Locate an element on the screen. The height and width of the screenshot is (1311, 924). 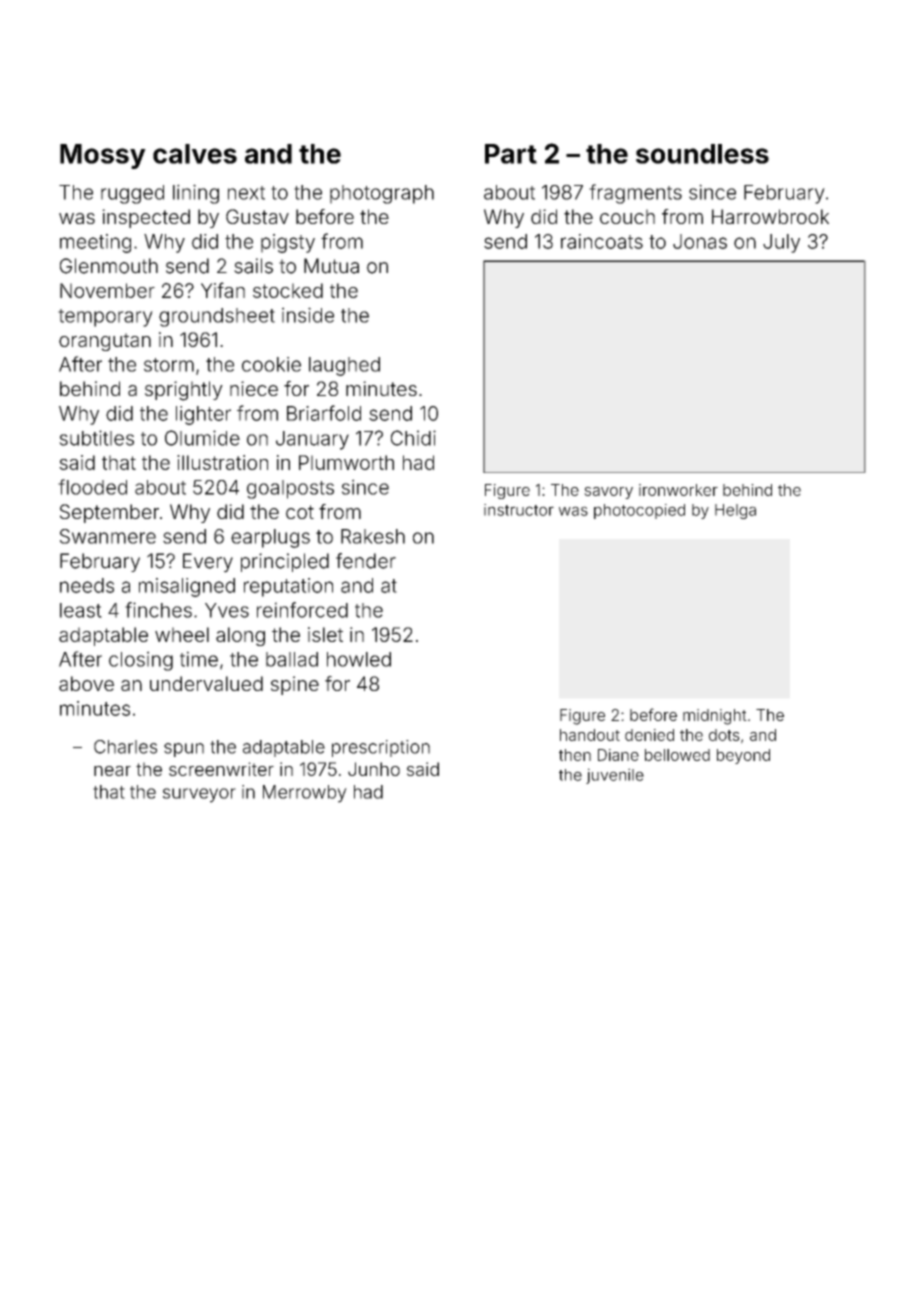
juvenile is located at coordinates (615, 776).
